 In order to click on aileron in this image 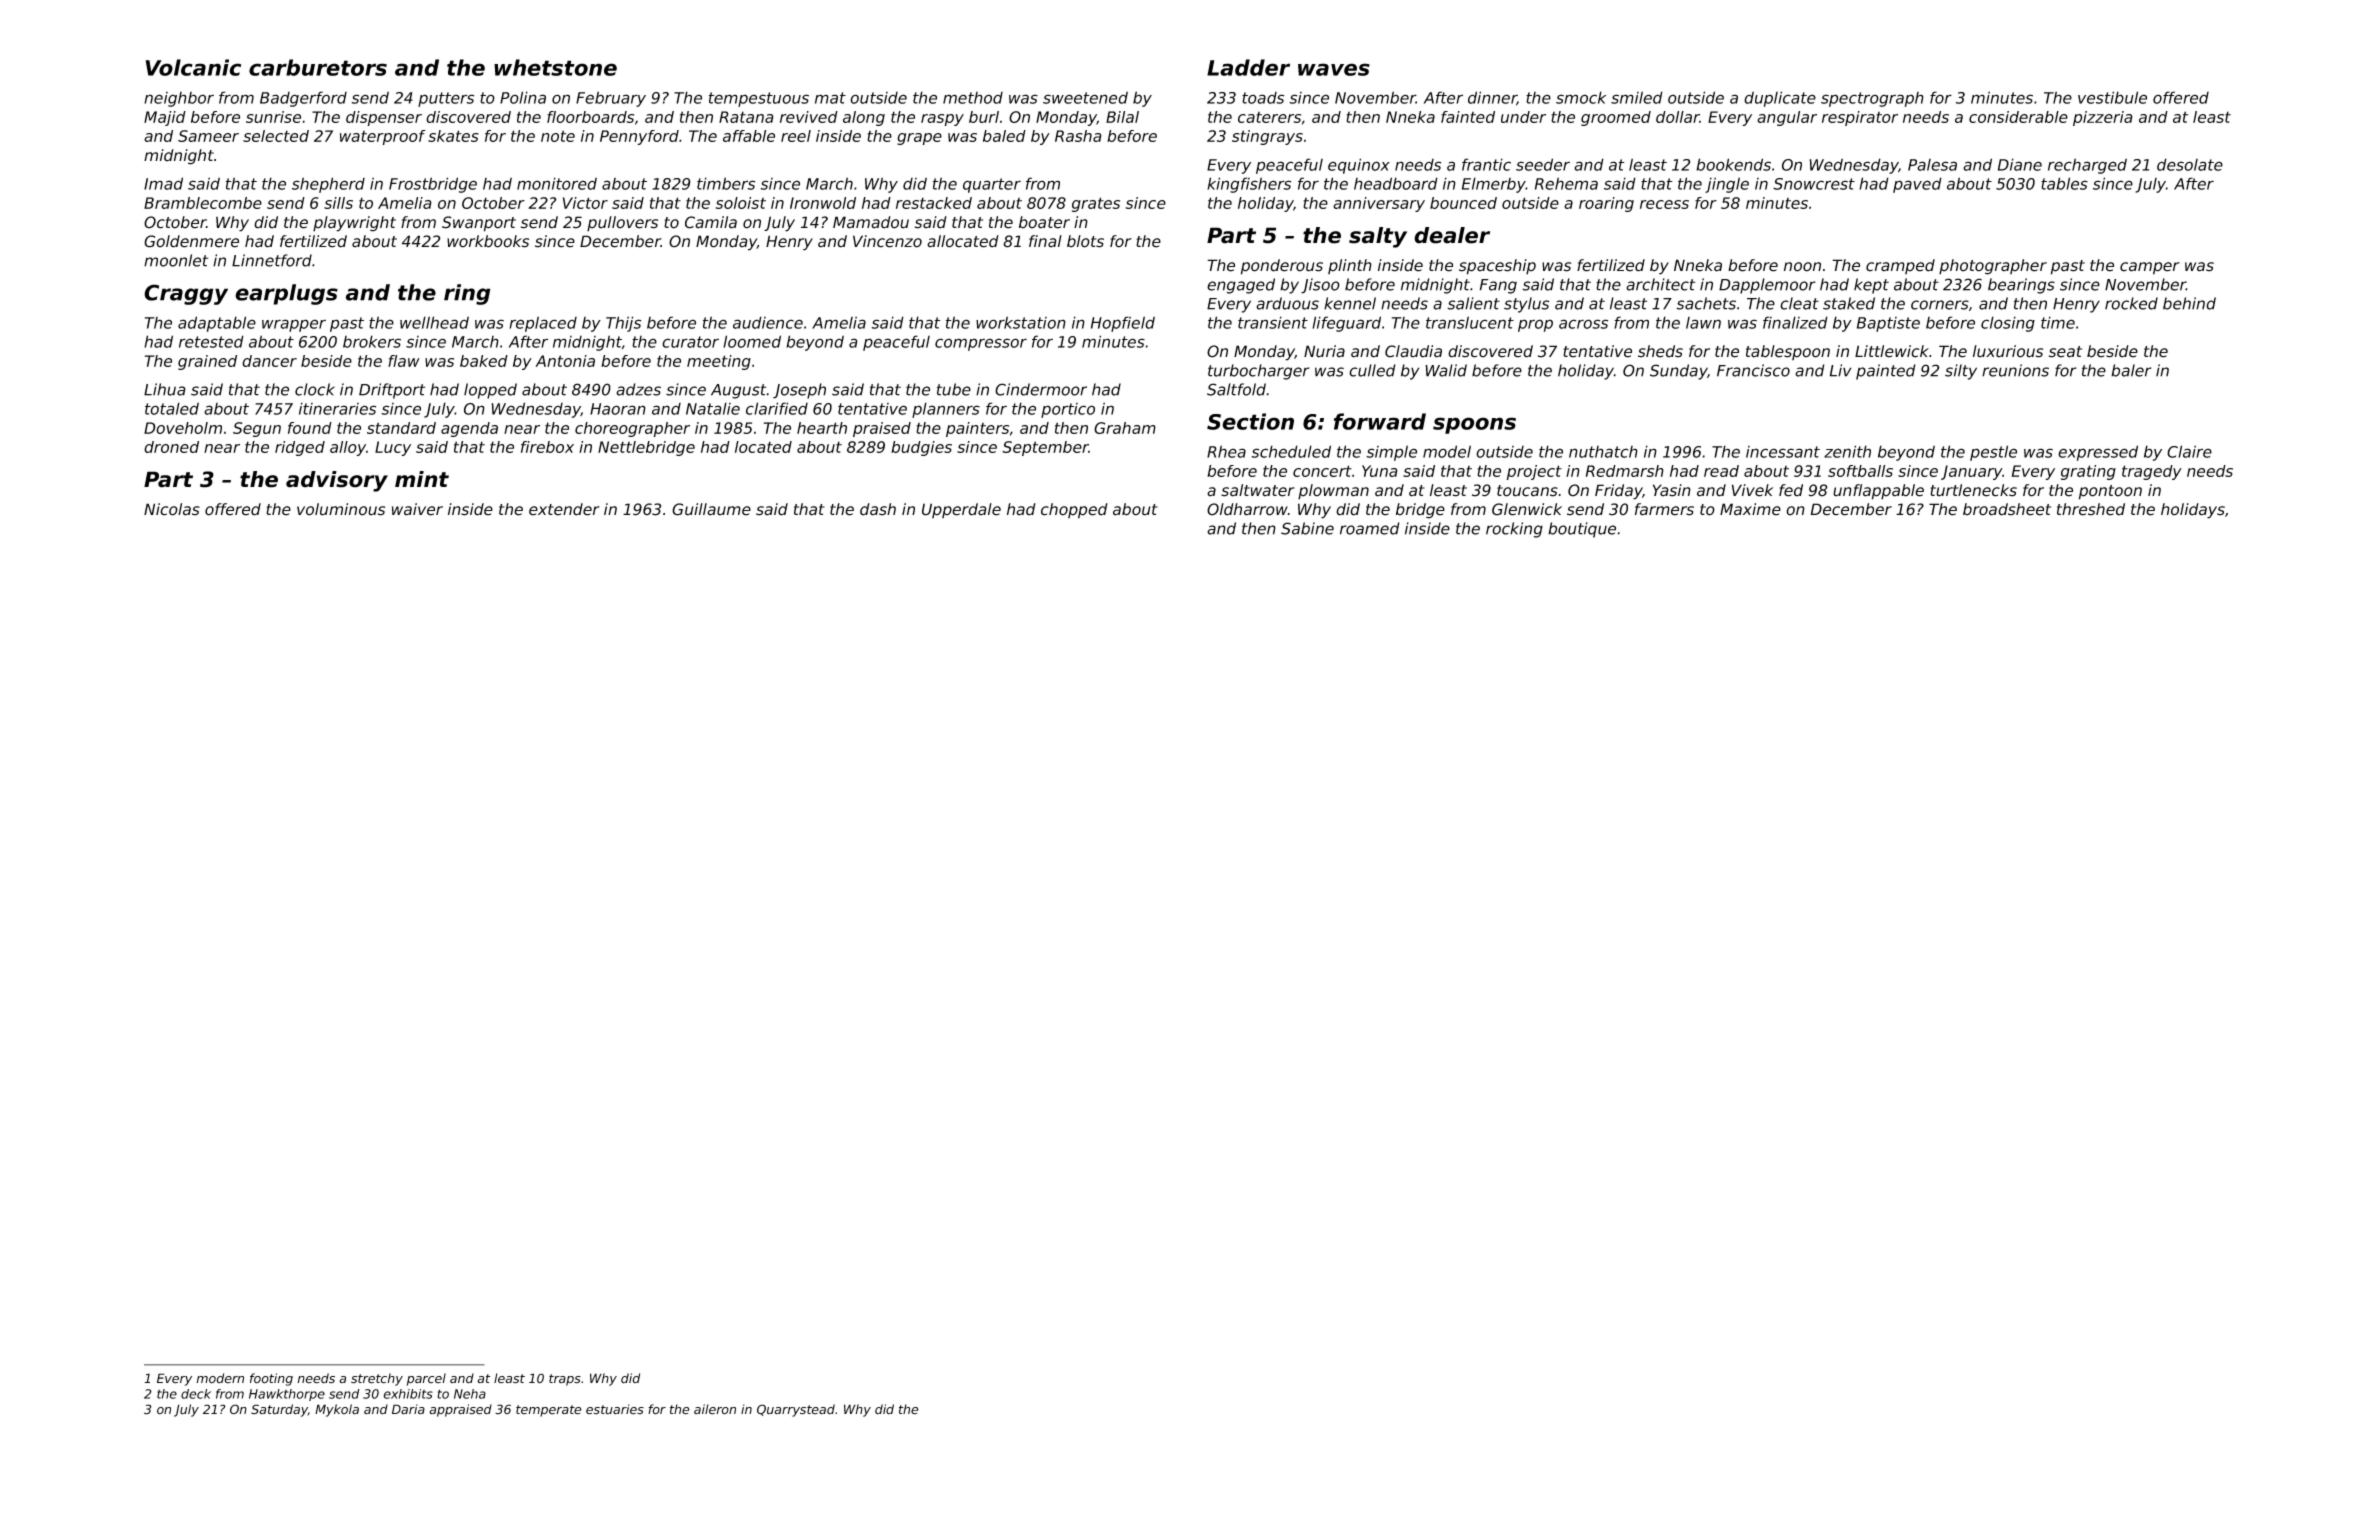, I will do `click(715, 1409)`.
